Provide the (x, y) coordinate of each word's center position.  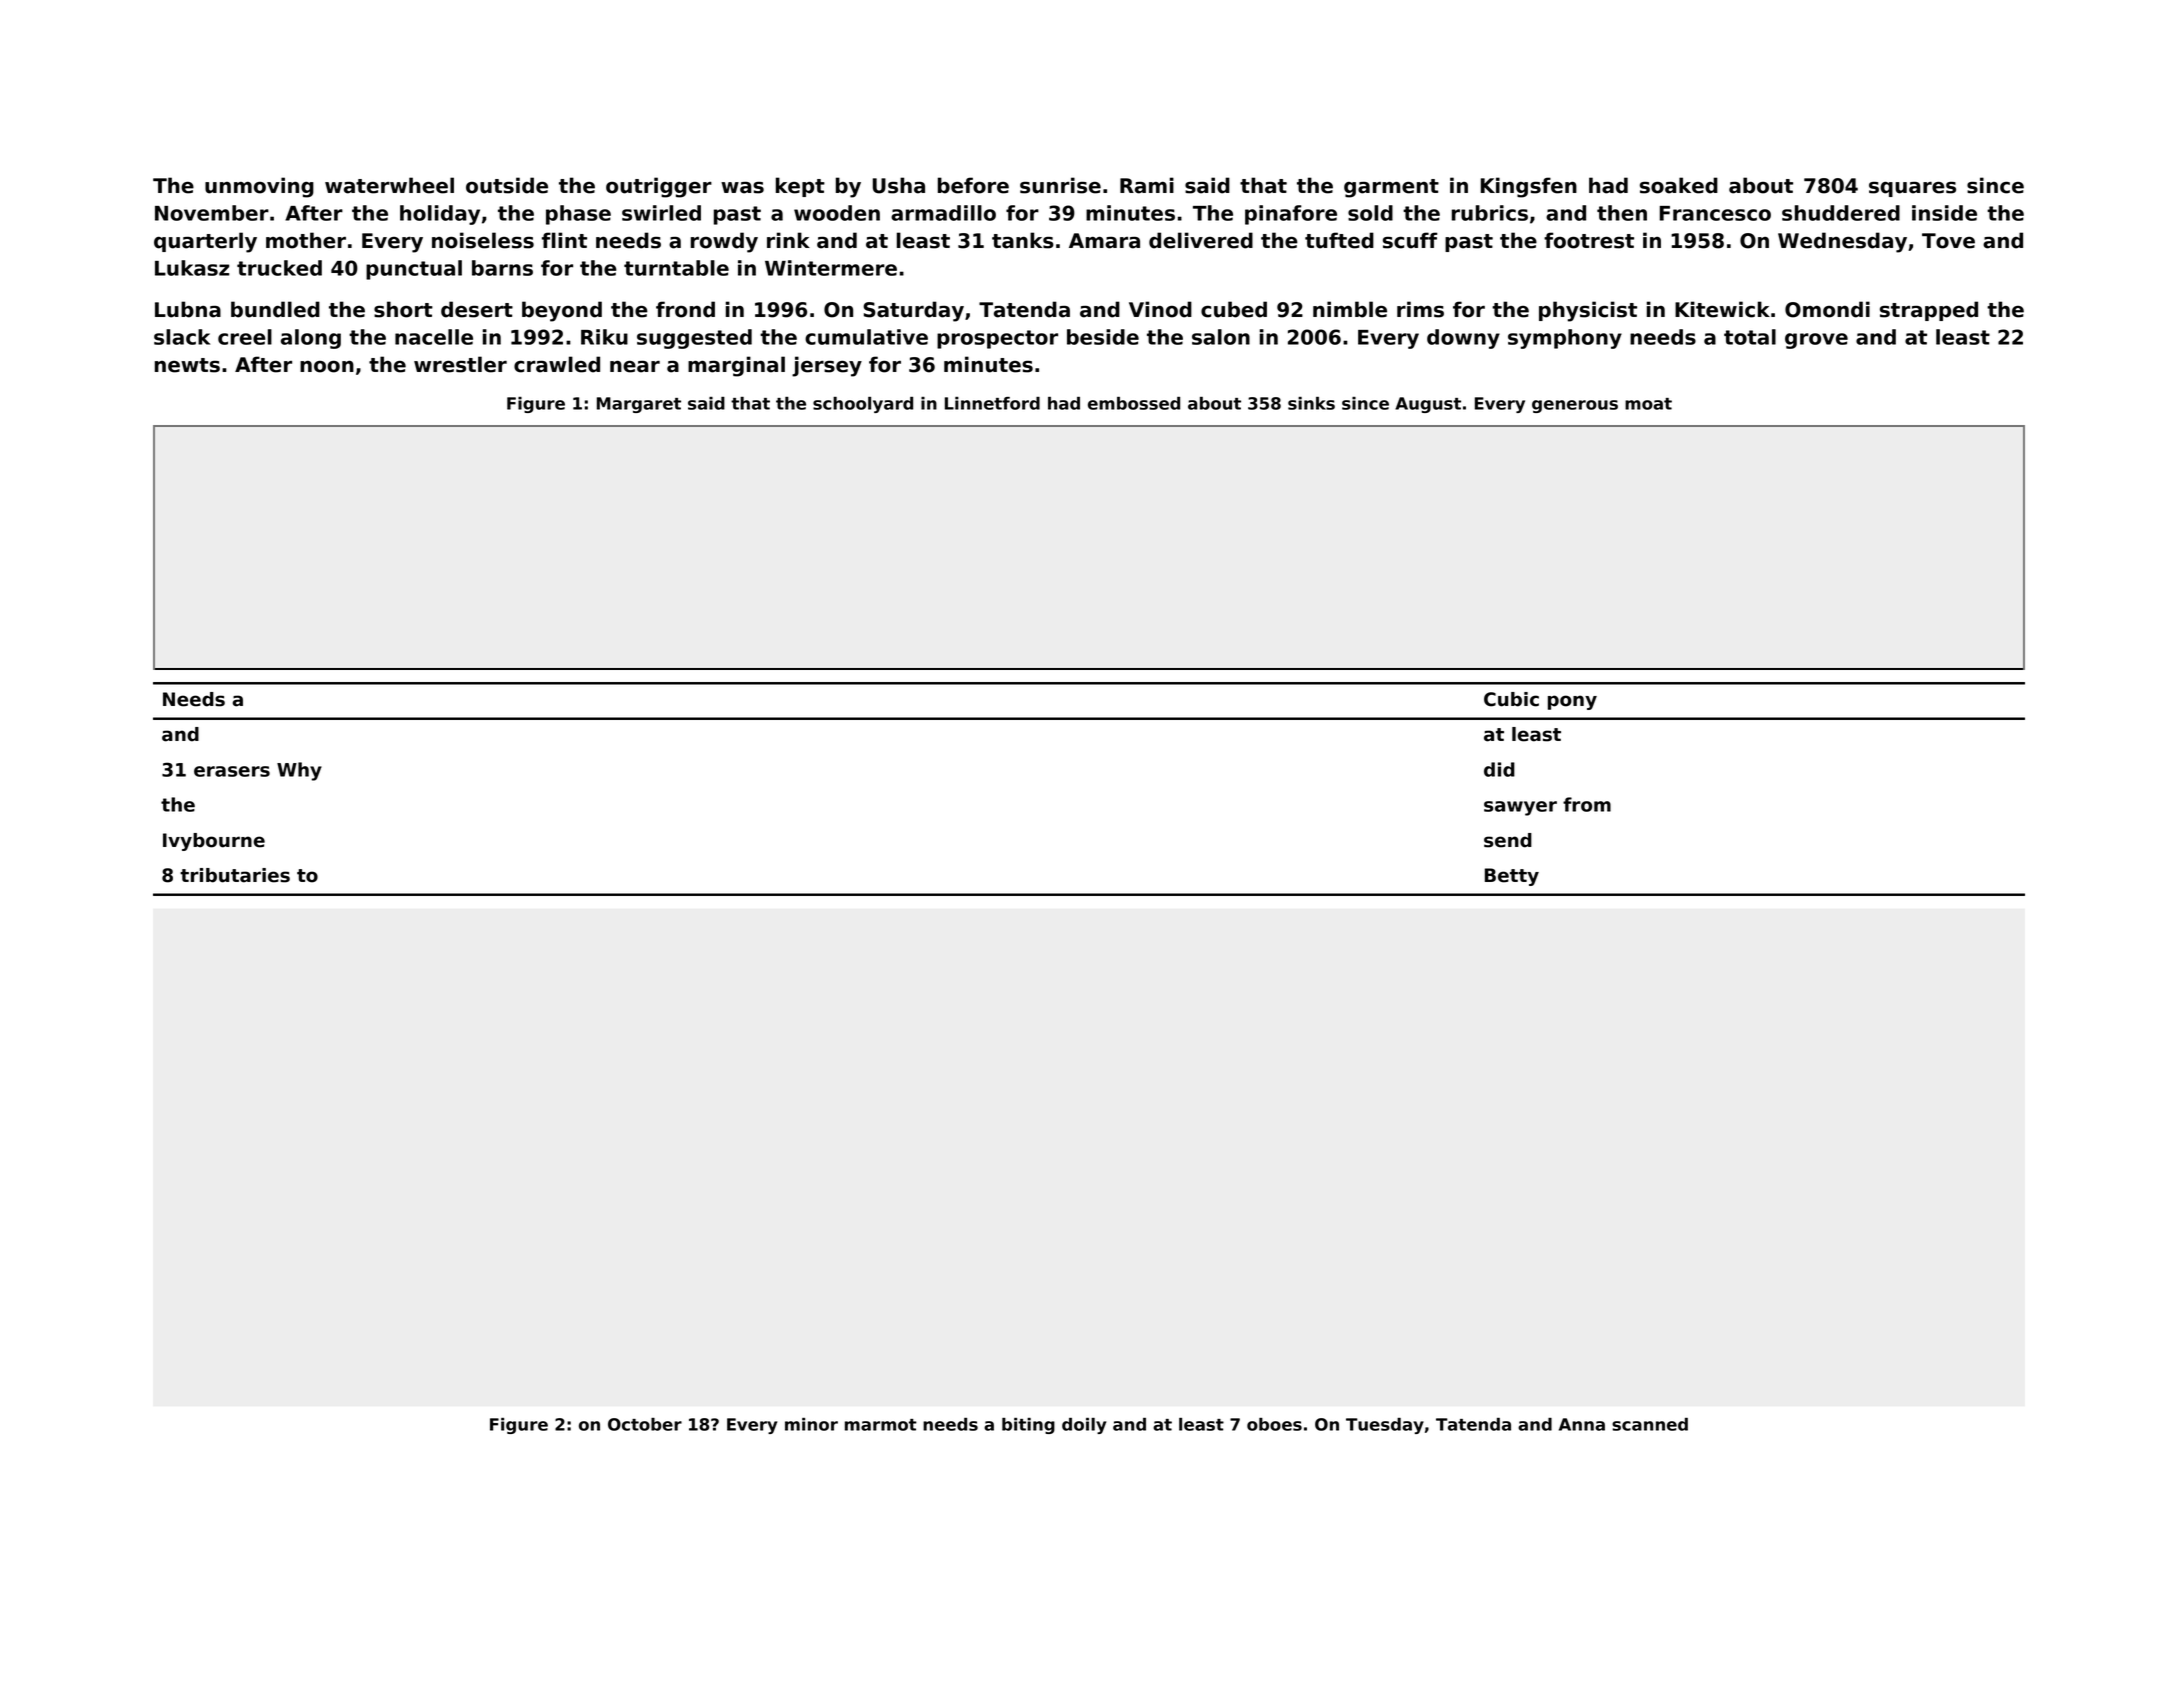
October (645, 1424)
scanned (1650, 1424)
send (1508, 840)
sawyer (1520, 808)
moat (1648, 404)
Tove (1948, 241)
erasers (232, 771)
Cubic (1511, 699)
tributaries (235, 875)
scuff (1410, 240)
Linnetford (992, 403)
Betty (1512, 877)
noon (327, 366)
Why (299, 771)
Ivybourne (214, 842)
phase (578, 215)
